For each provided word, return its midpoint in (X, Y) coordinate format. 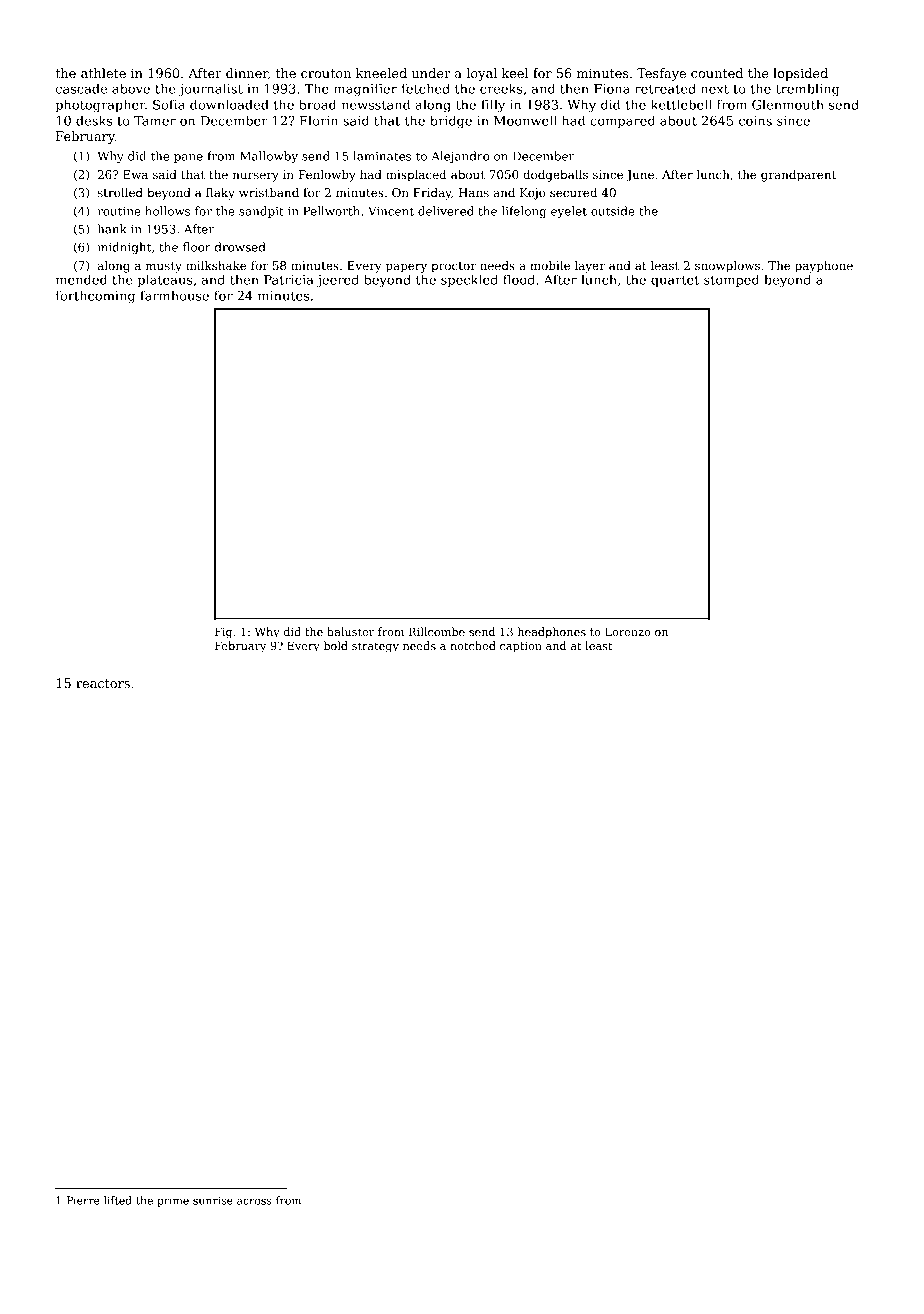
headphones (552, 633)
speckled (469, 280)
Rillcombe (437, 631)
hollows (167, 211)
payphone (824, 267)
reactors (103, 683)
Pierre (83, 1200)
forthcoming (95, 297)
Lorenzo (627, 631)
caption (521, 647)
